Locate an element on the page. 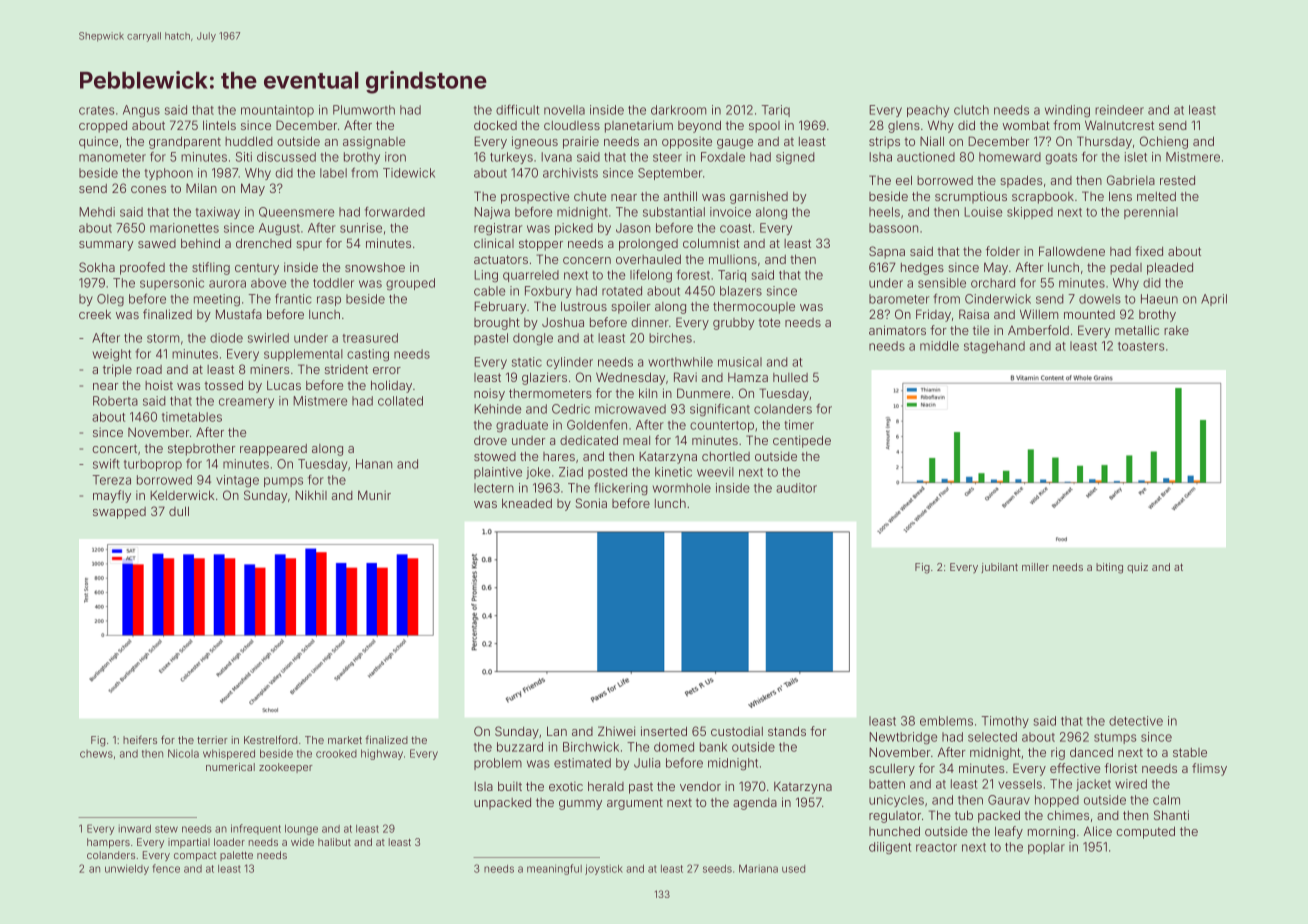  argument is located at coordinates (635, 804).
